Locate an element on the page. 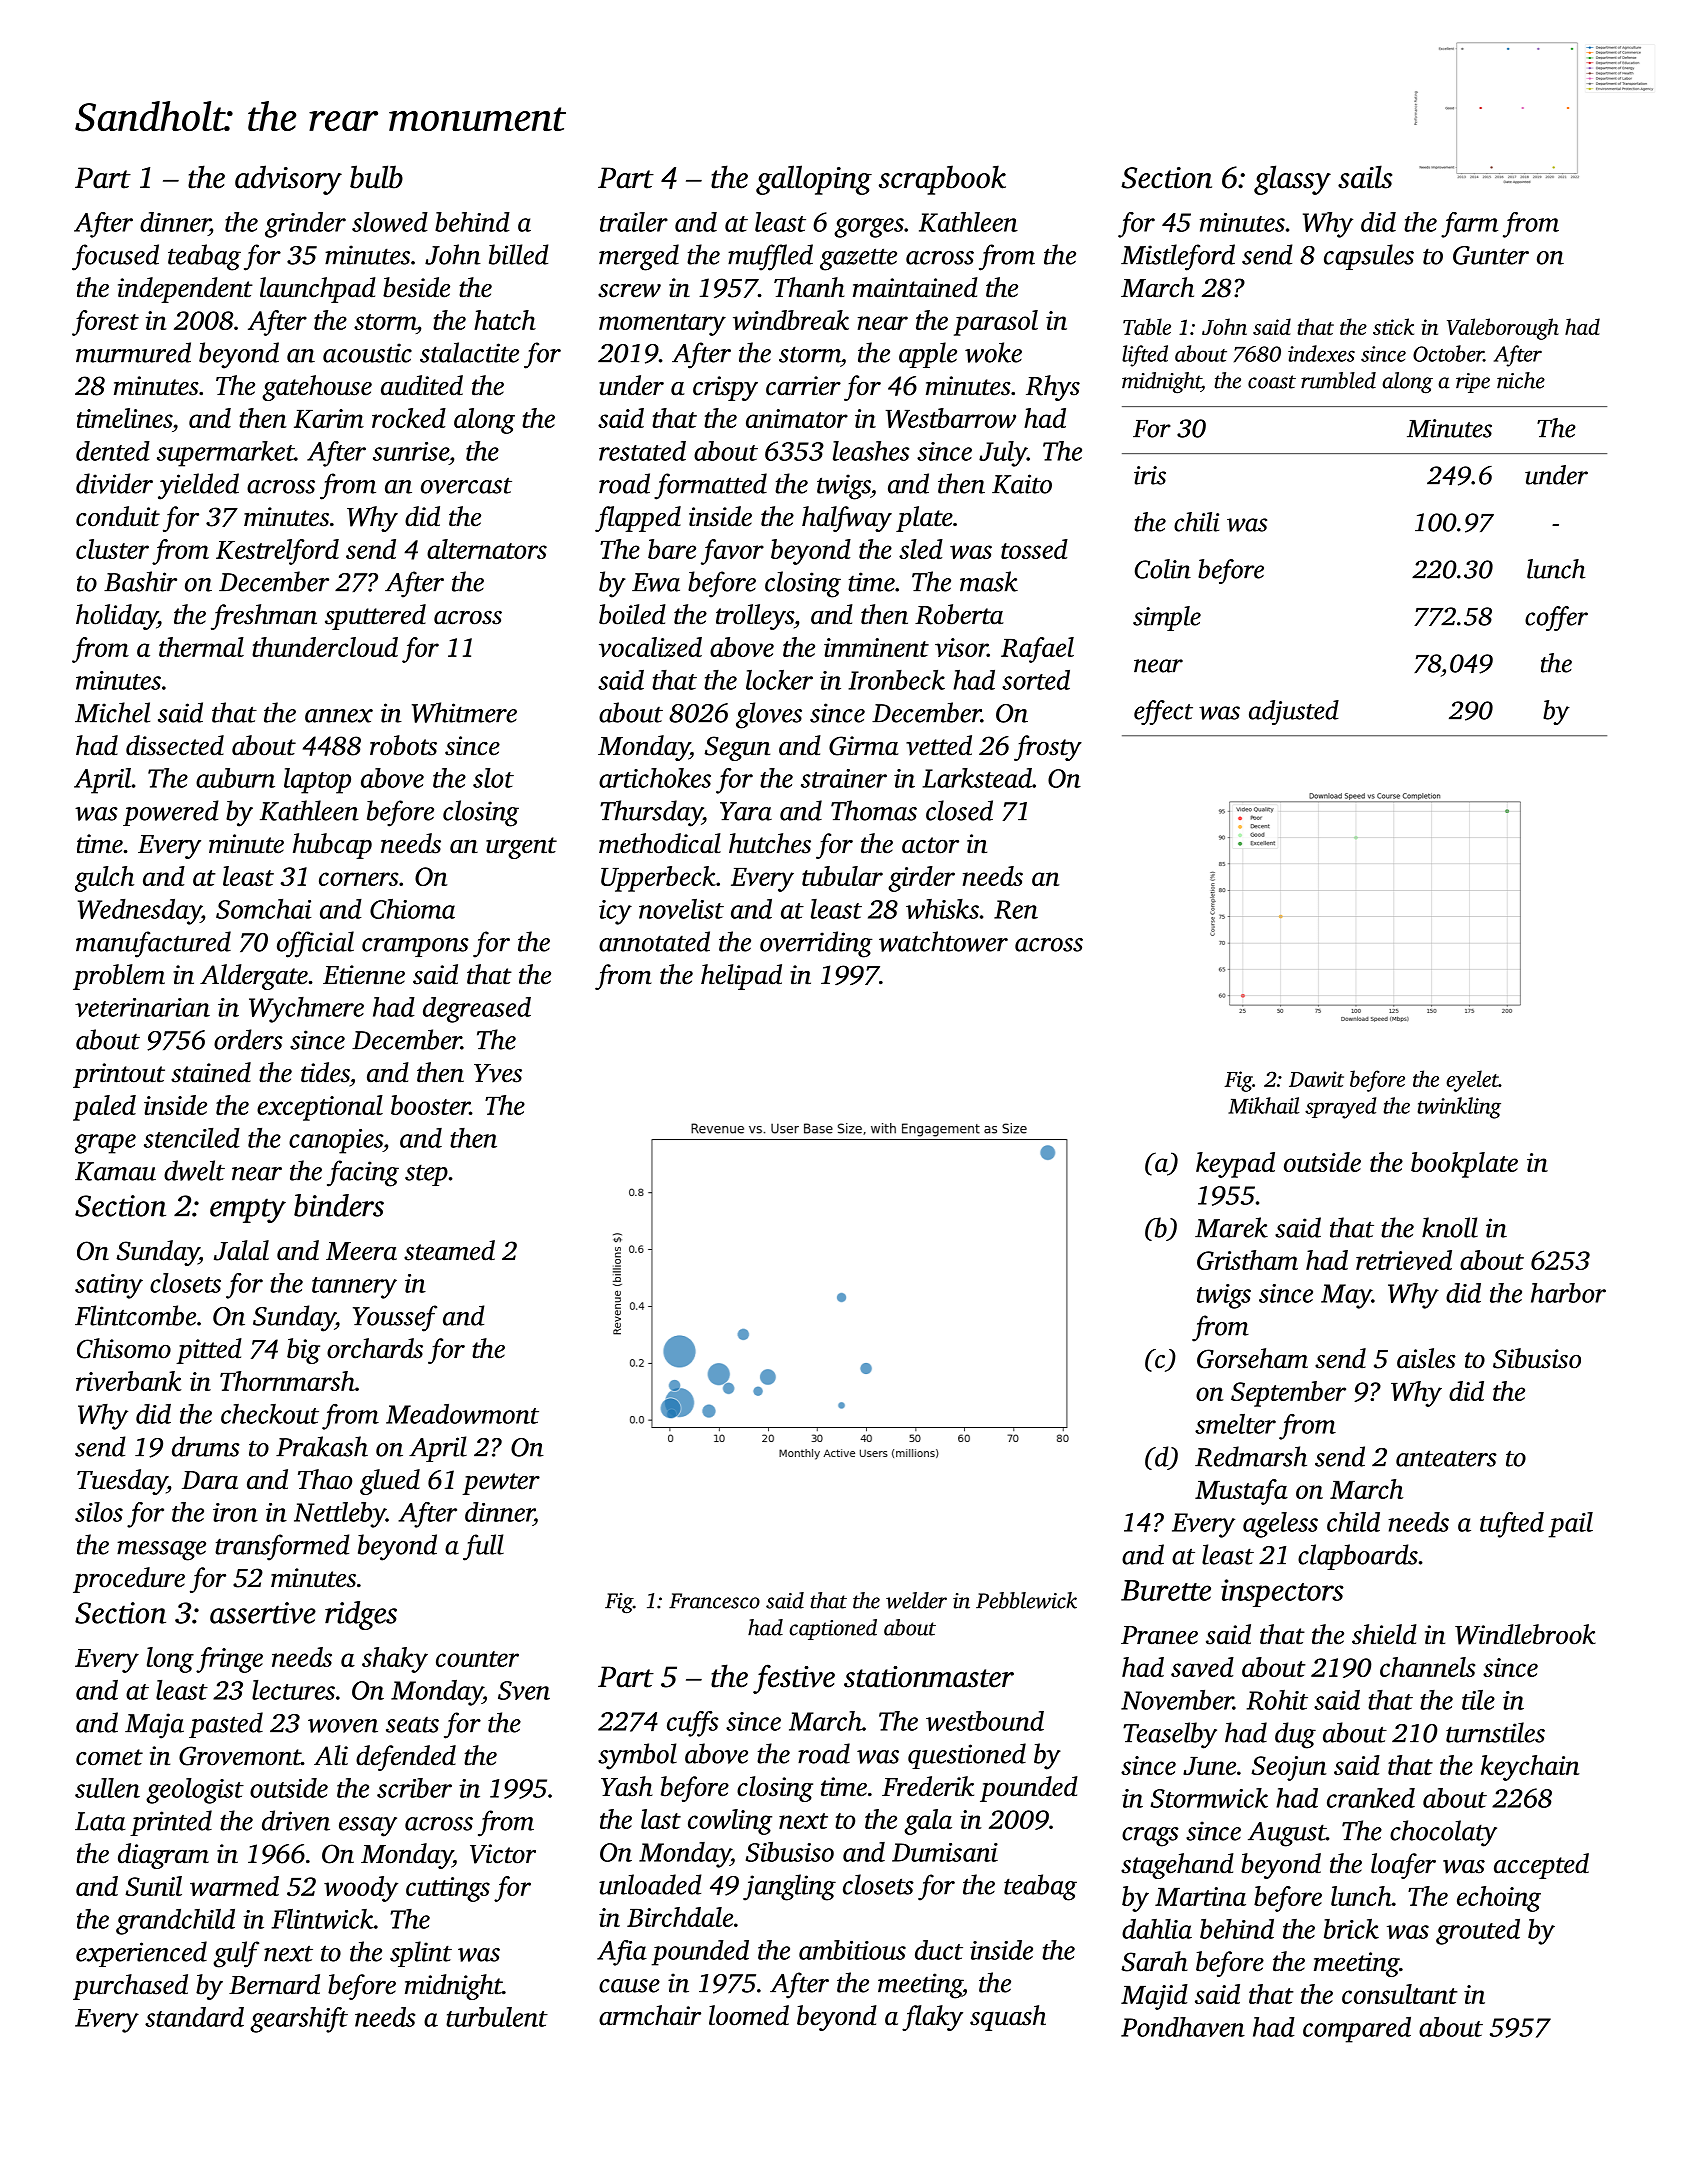  gulch is located at coordinates (104, 879).
